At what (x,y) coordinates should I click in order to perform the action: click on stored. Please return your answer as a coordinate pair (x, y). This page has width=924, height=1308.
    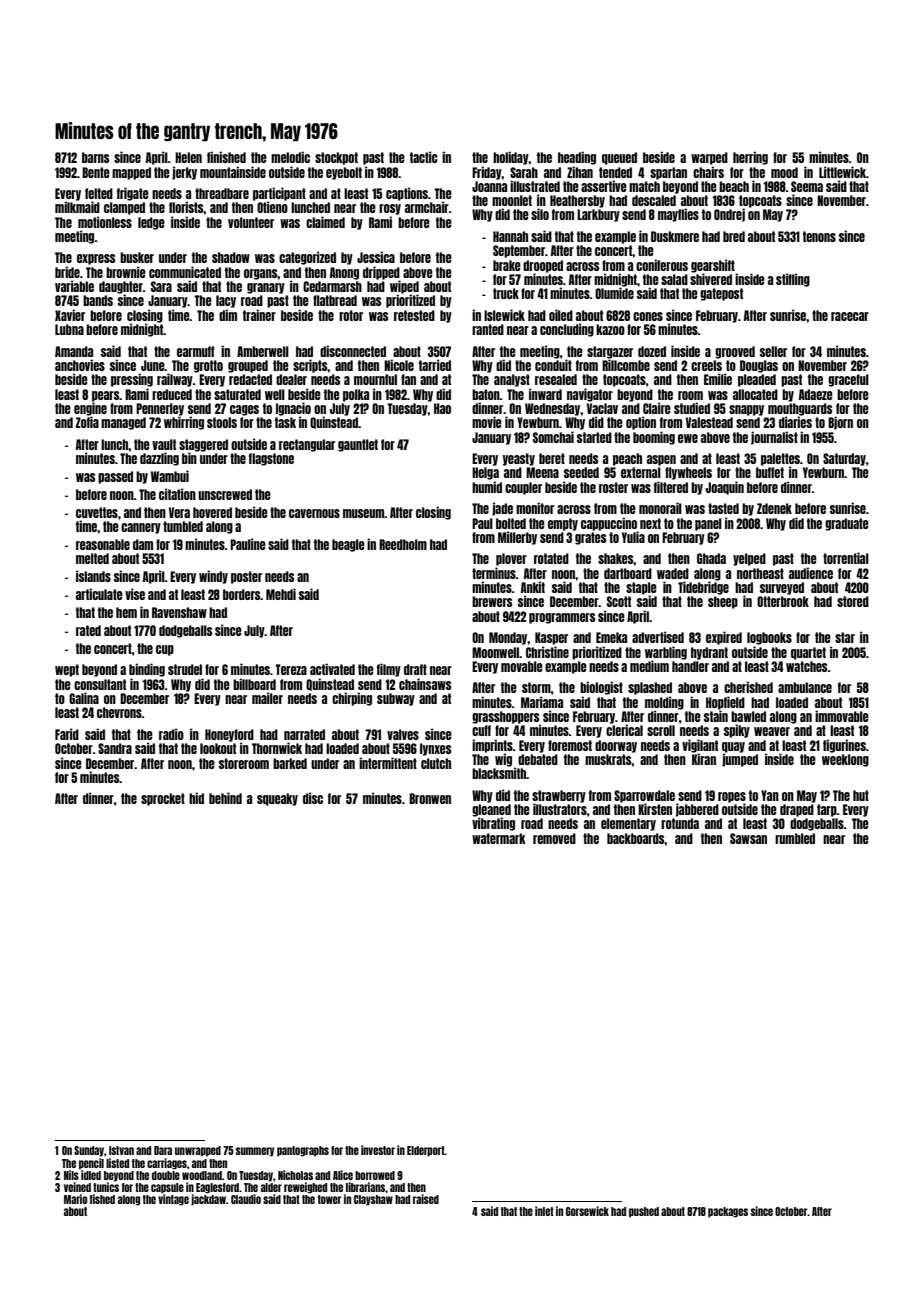
    Looking at the image, I should click on (853, 601).
